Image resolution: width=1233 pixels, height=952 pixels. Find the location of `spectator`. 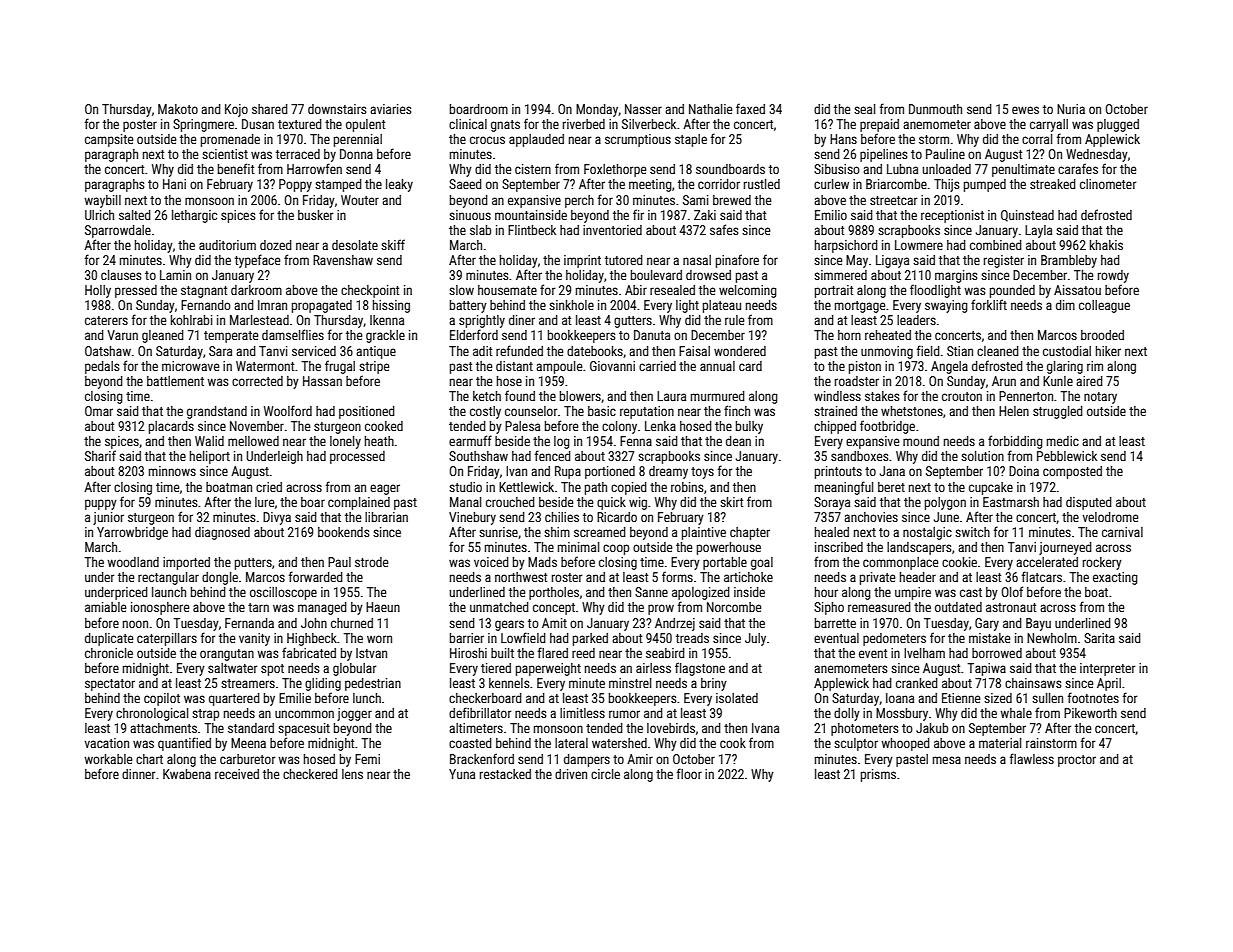

spectator is located at coordinates (110, 685).
